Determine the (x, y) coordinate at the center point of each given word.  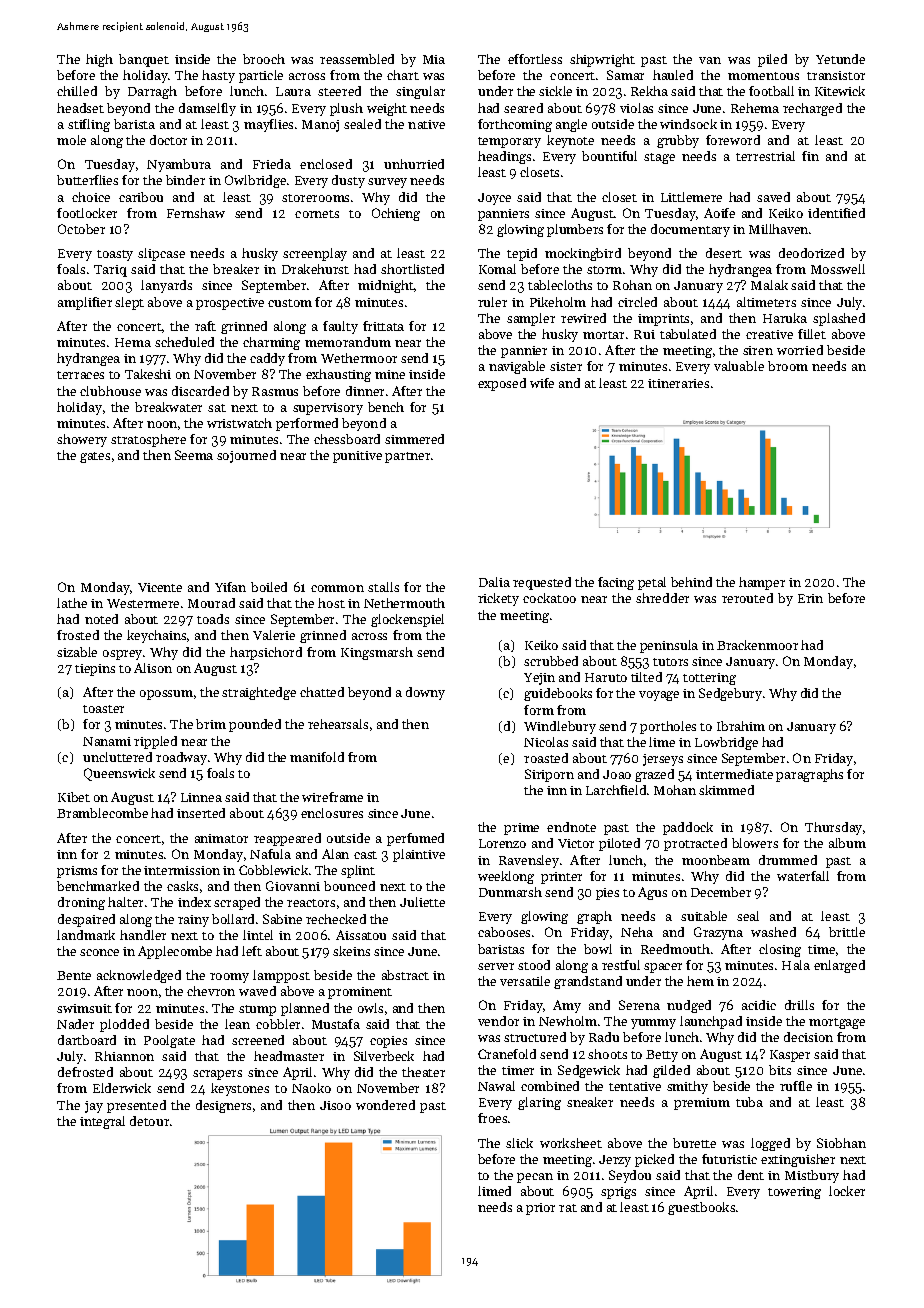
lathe (72, 603)
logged (770, 1144)
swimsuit (84, 1008)
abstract (405, 975)
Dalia (494, 582)
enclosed (326, 164)
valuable (739, 366)
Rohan (632, 285)
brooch (264, 59)
